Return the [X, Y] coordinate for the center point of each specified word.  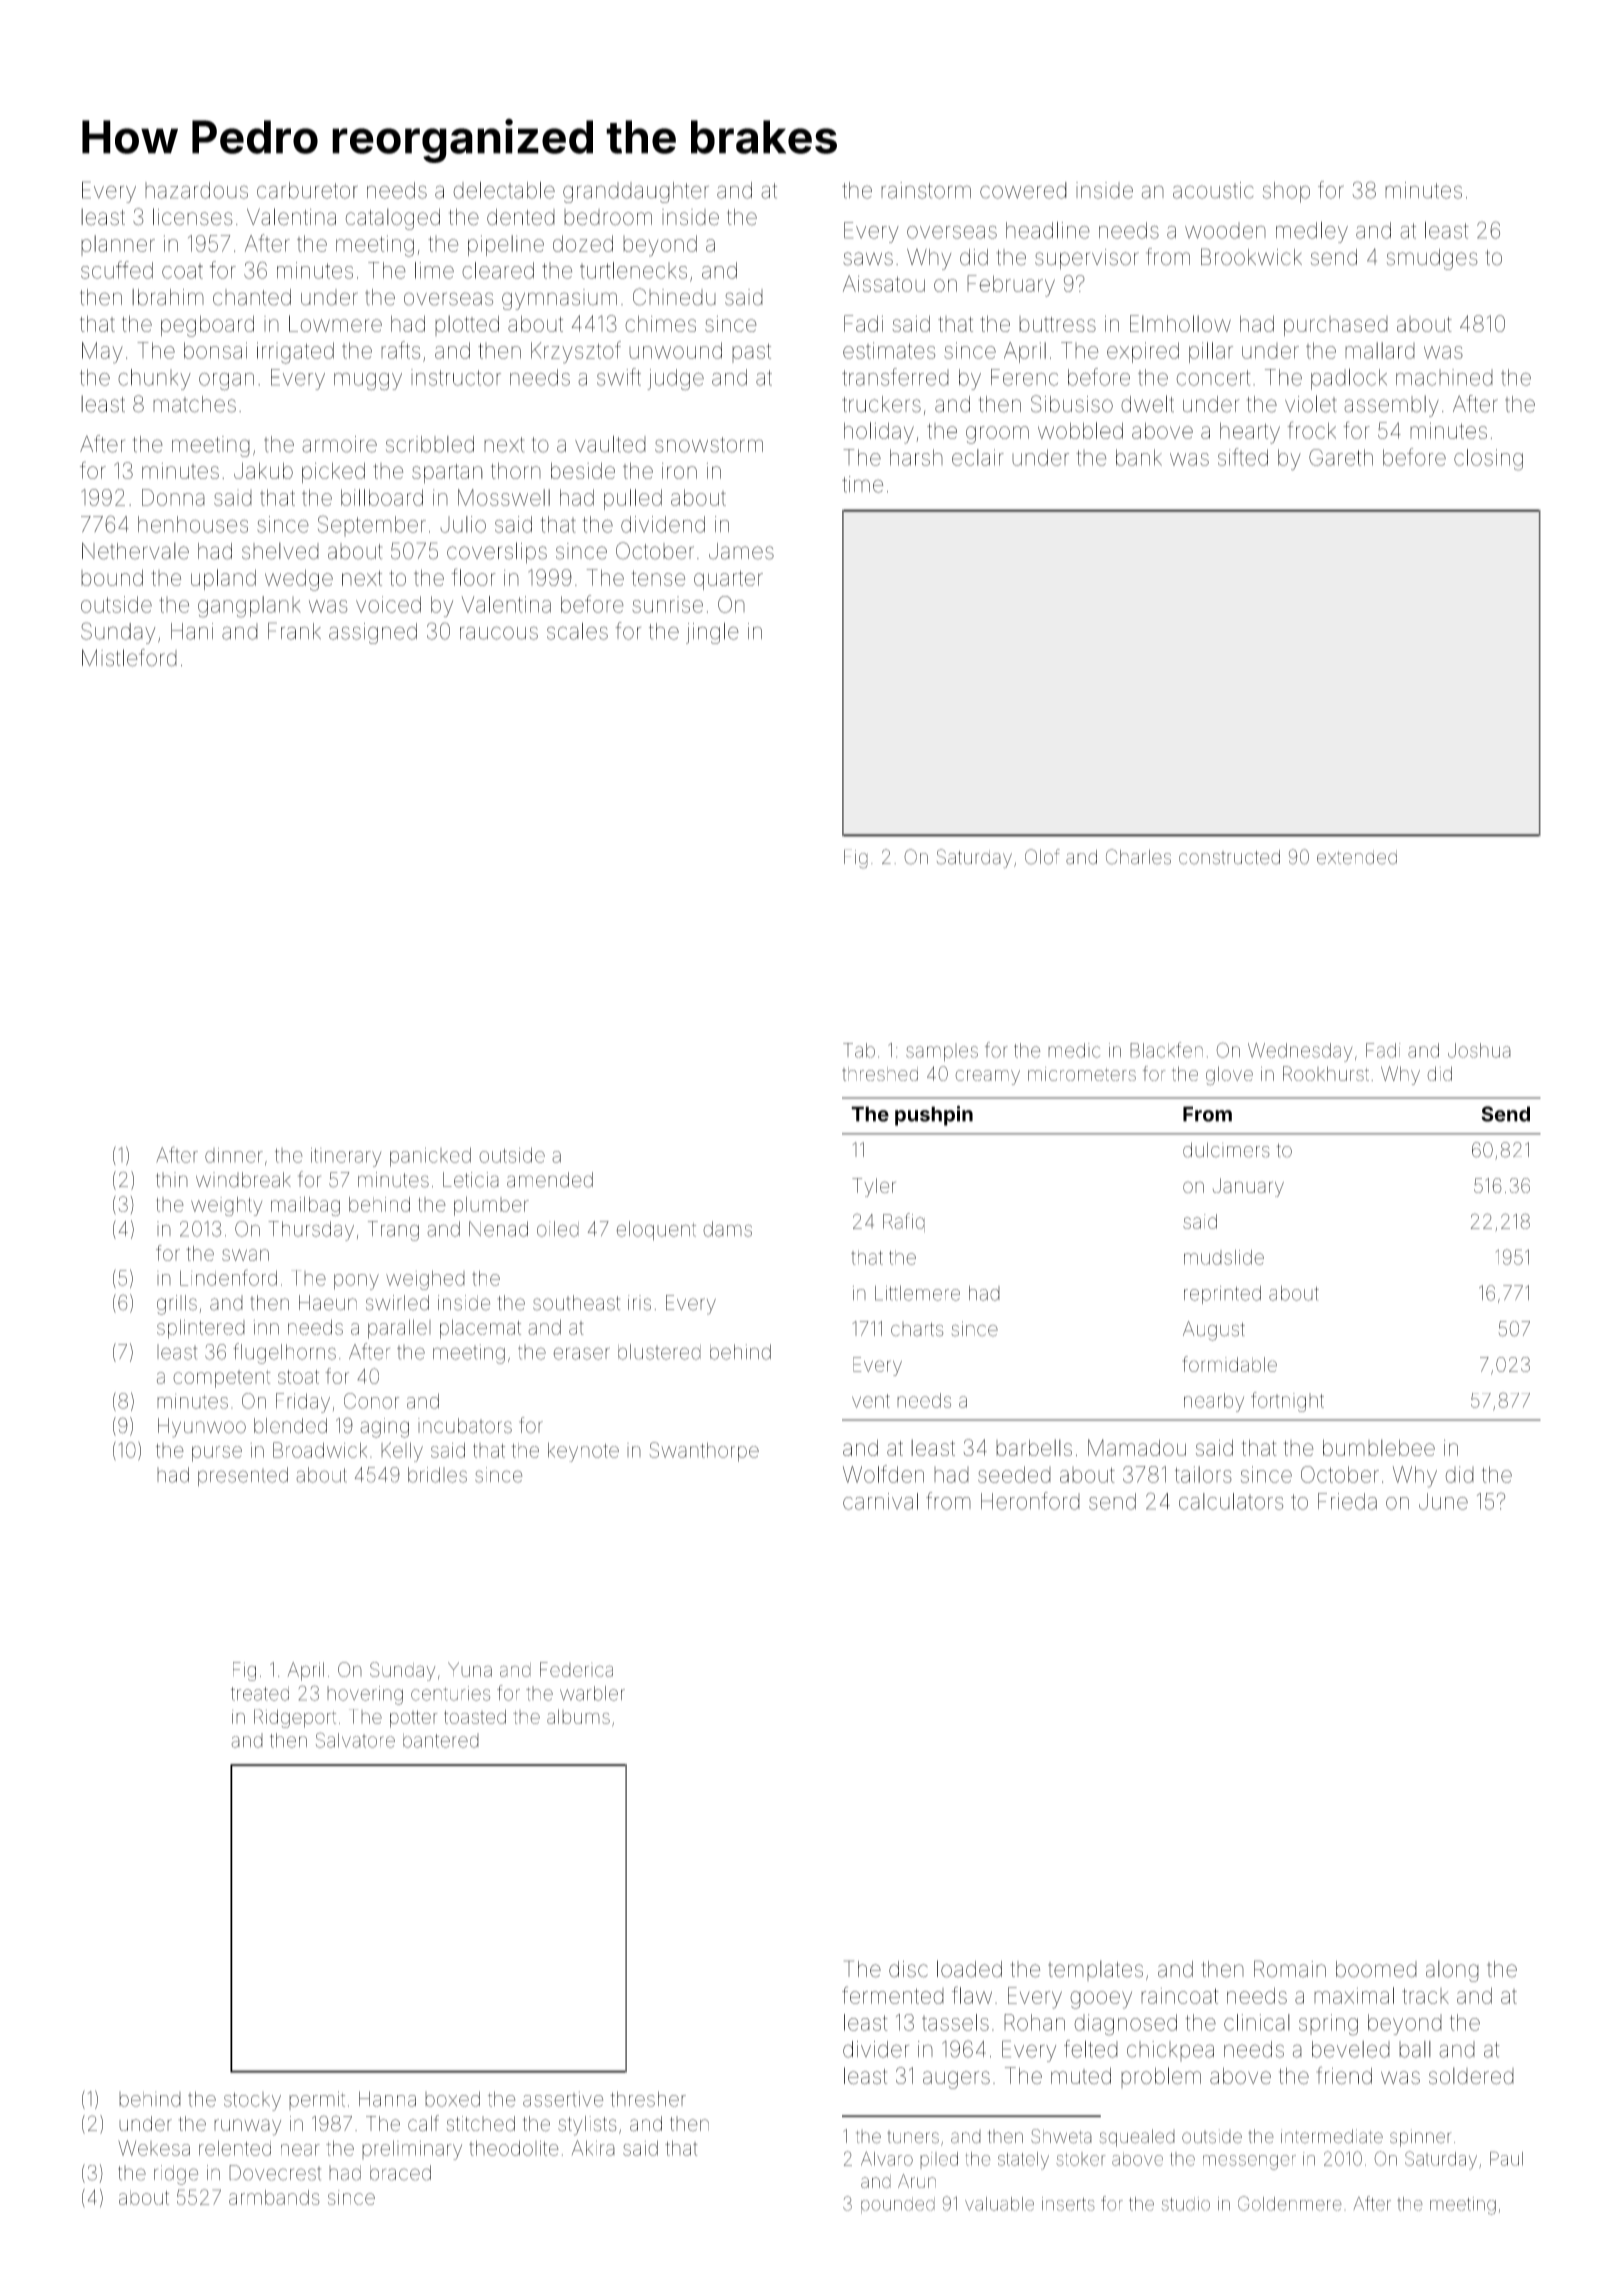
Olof [1042, 857]
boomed [1376, 1969]
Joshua [1479, 1050]
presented [243, 1476]
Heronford [1030, 1501]
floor [473, 577]
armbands [274, 2197]
